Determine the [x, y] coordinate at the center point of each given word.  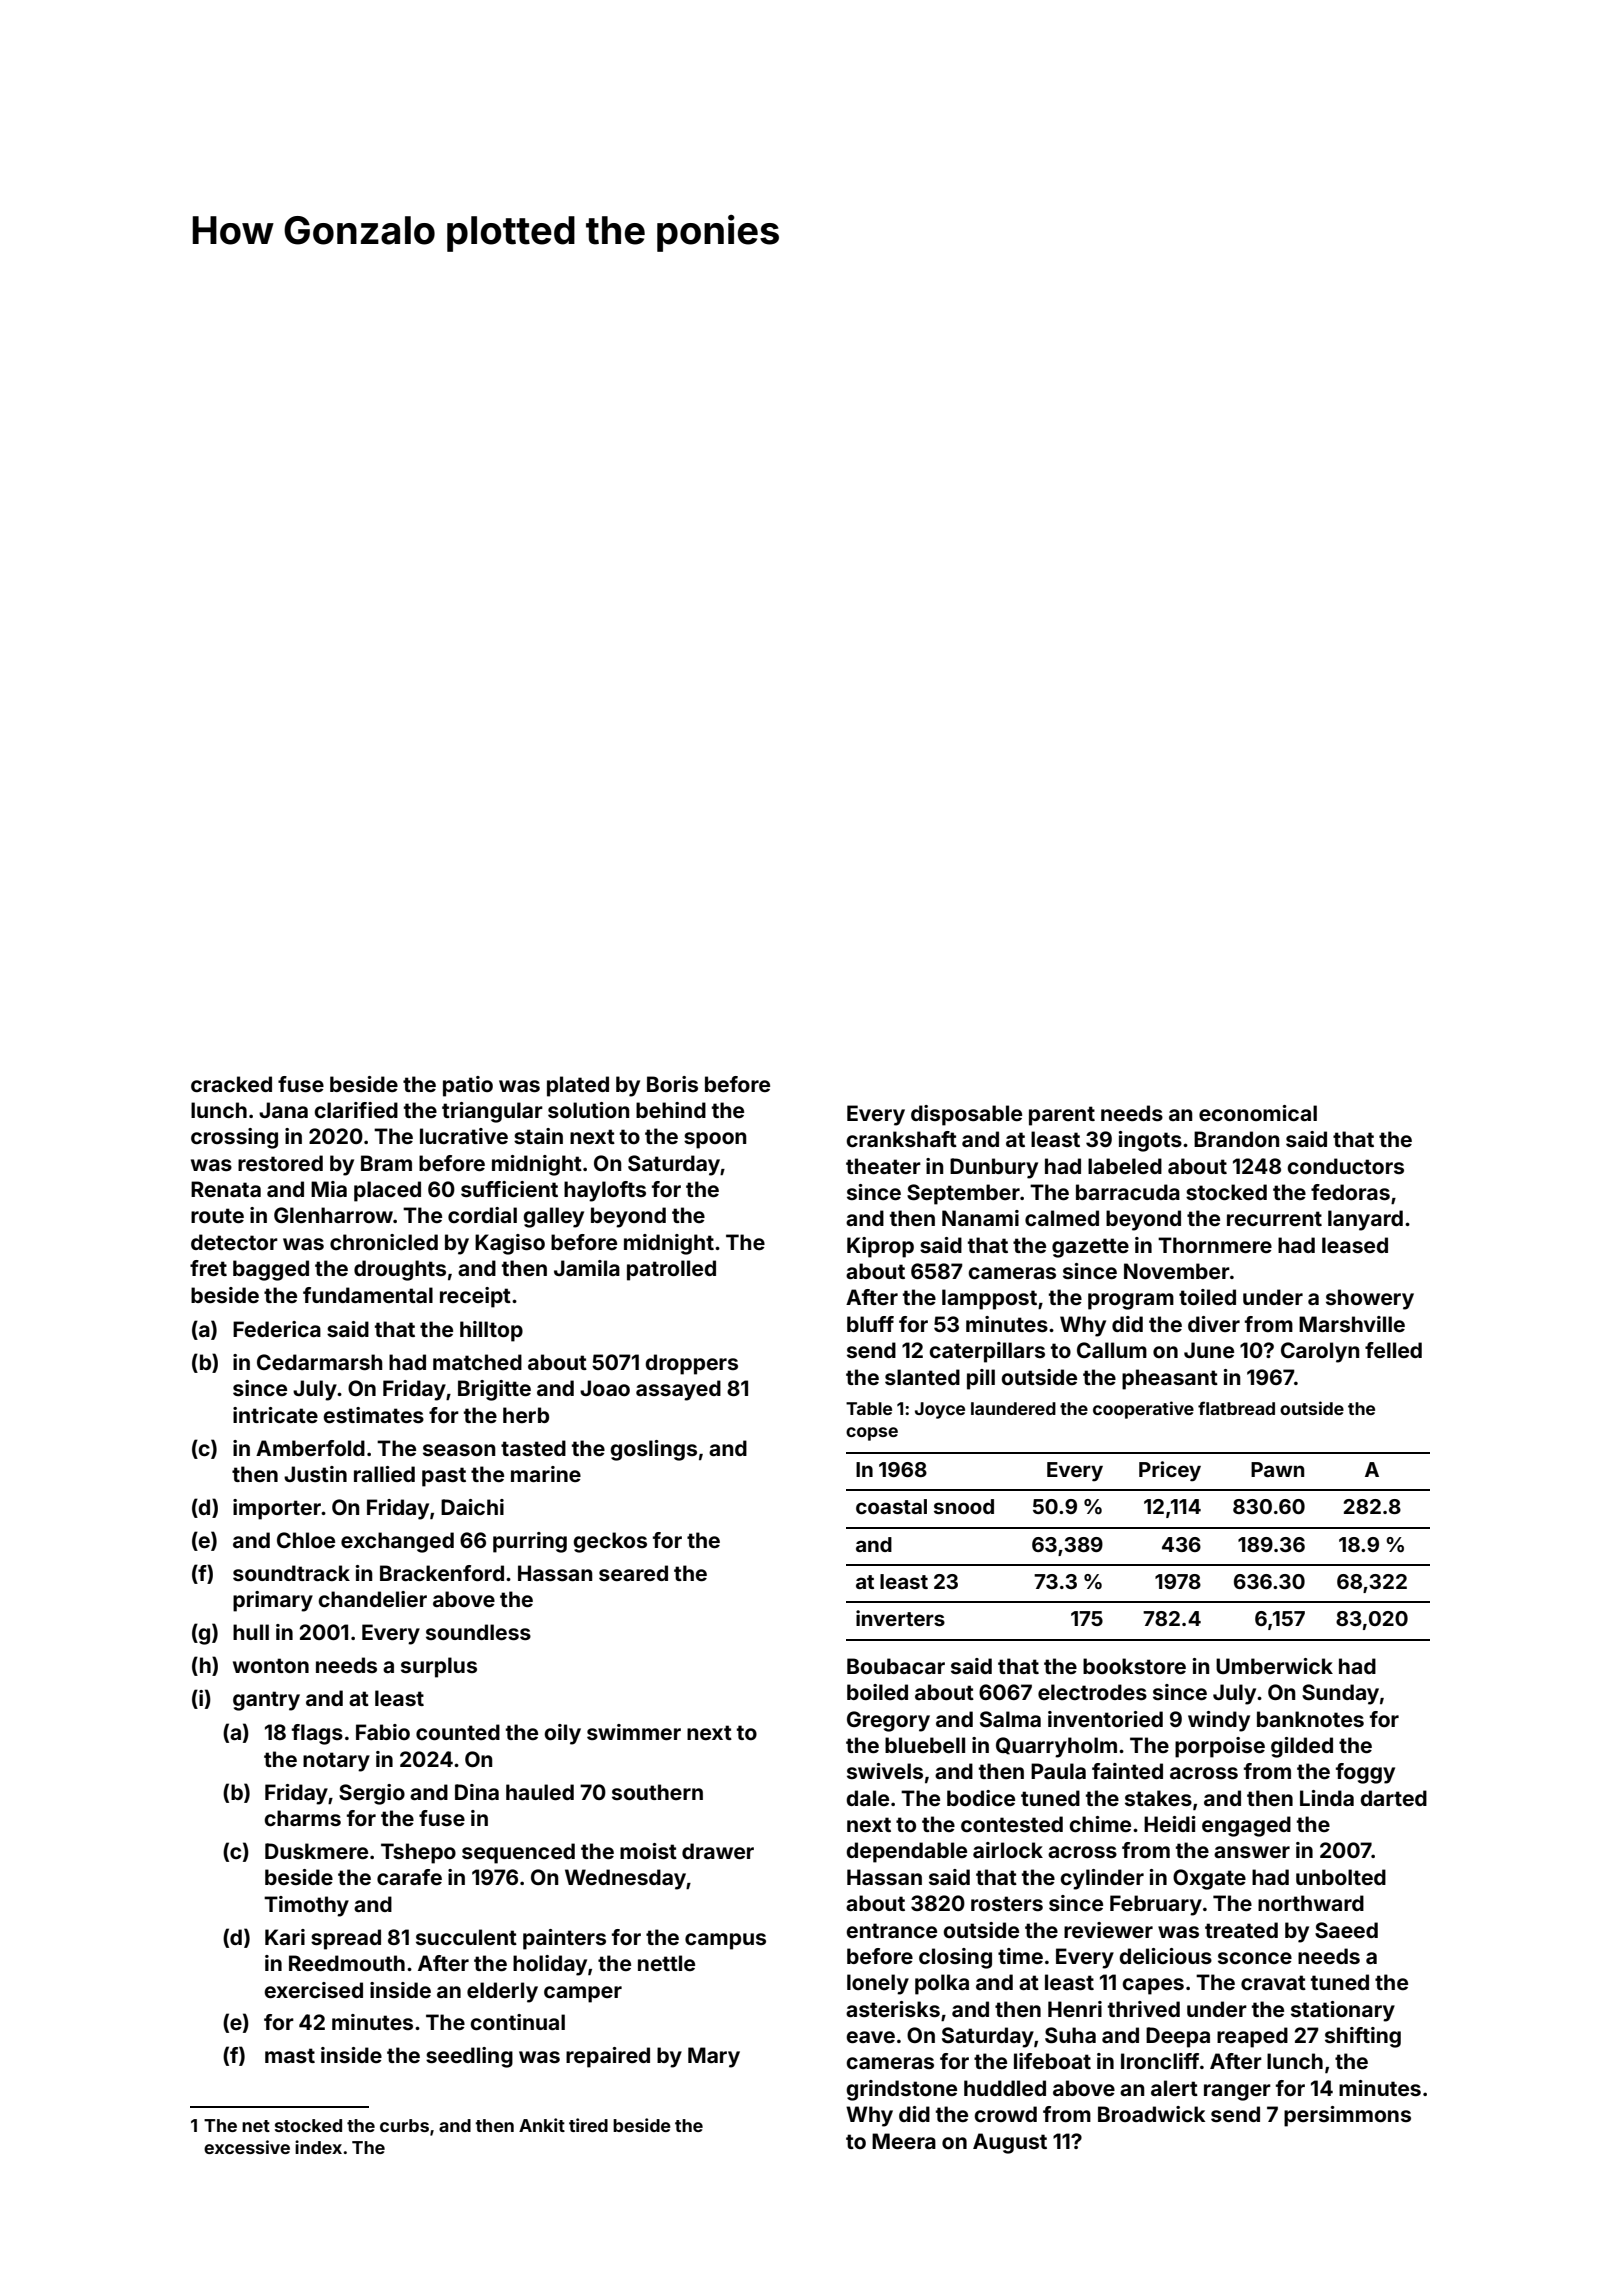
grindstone [901, 2090]
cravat [1273, 1982]
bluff [870, 1324]
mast [290, 2055]
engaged [1246, 1826]
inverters [900, 1618]
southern [657, 1792]
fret [208, 1268]
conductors [1345, 1166]
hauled [540, 1792]
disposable [966, 1115]
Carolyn [1320, 1352]
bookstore [1134, 1666]
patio [468, 1086]
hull [251, 1632]
